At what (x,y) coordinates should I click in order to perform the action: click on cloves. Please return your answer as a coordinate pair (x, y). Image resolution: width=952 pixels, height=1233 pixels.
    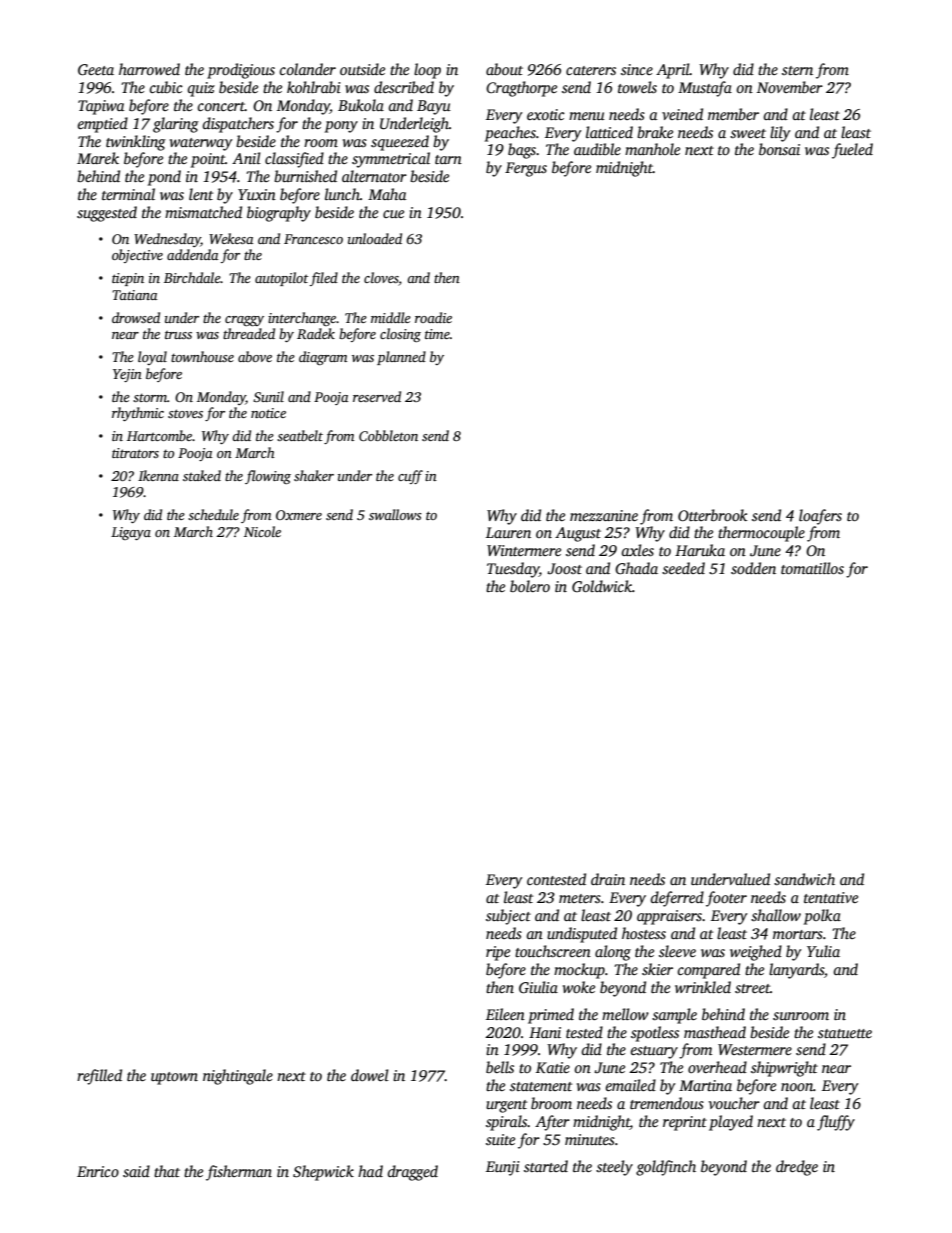
    Looking at the image, I should click on (381, 279).
